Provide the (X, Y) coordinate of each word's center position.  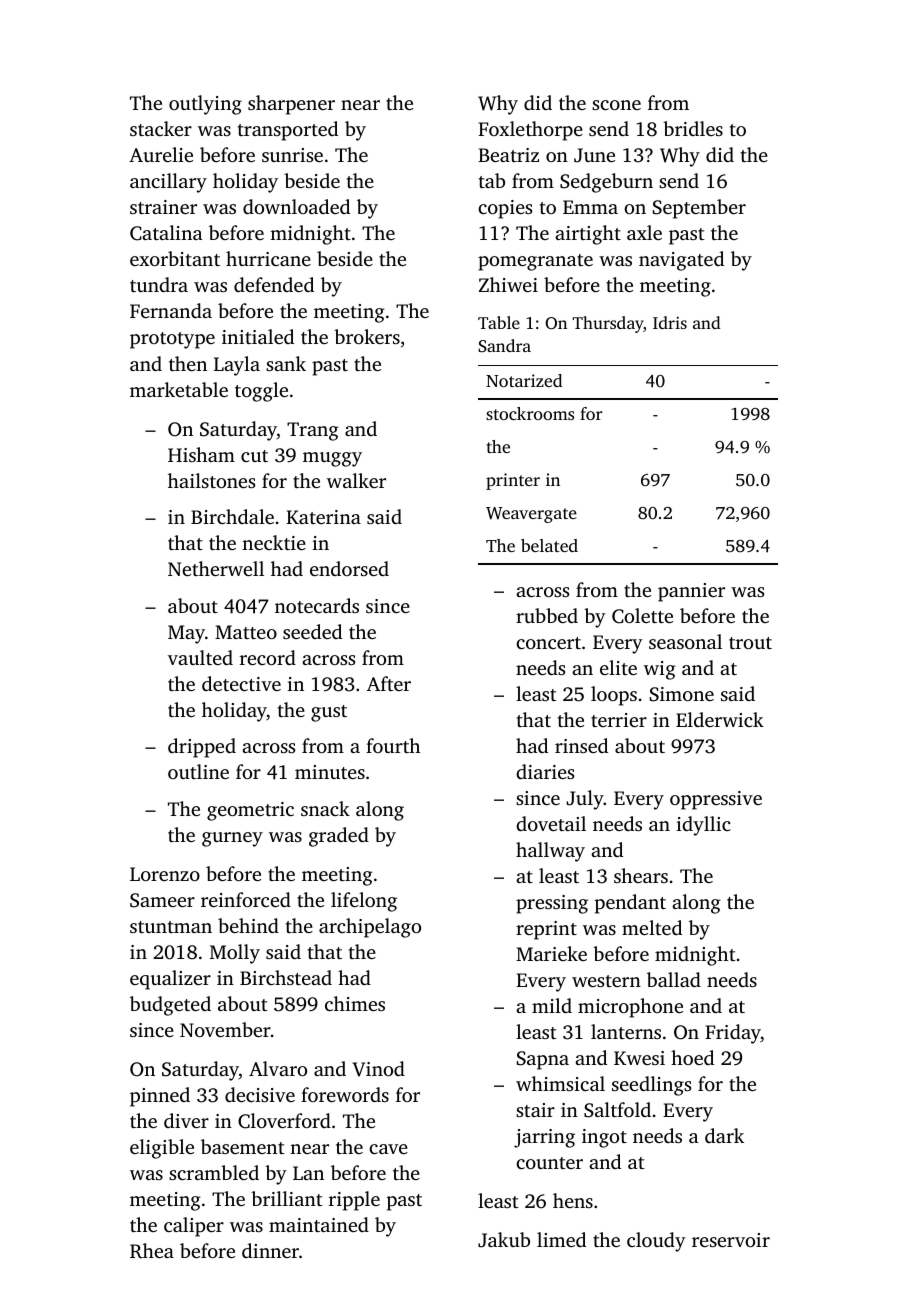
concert (548, 643)
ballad (674, 979)
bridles (693, 128)
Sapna (543, 1060)
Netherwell (216, 568)
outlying (205, 105)
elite (618, 667)
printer (513, 481)
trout (750, 643)
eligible (162, 1149)
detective (241, 683)
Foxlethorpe (530, 131)
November (225, 1029)
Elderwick (720, 719)
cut (254, 456)
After (389, 683)
